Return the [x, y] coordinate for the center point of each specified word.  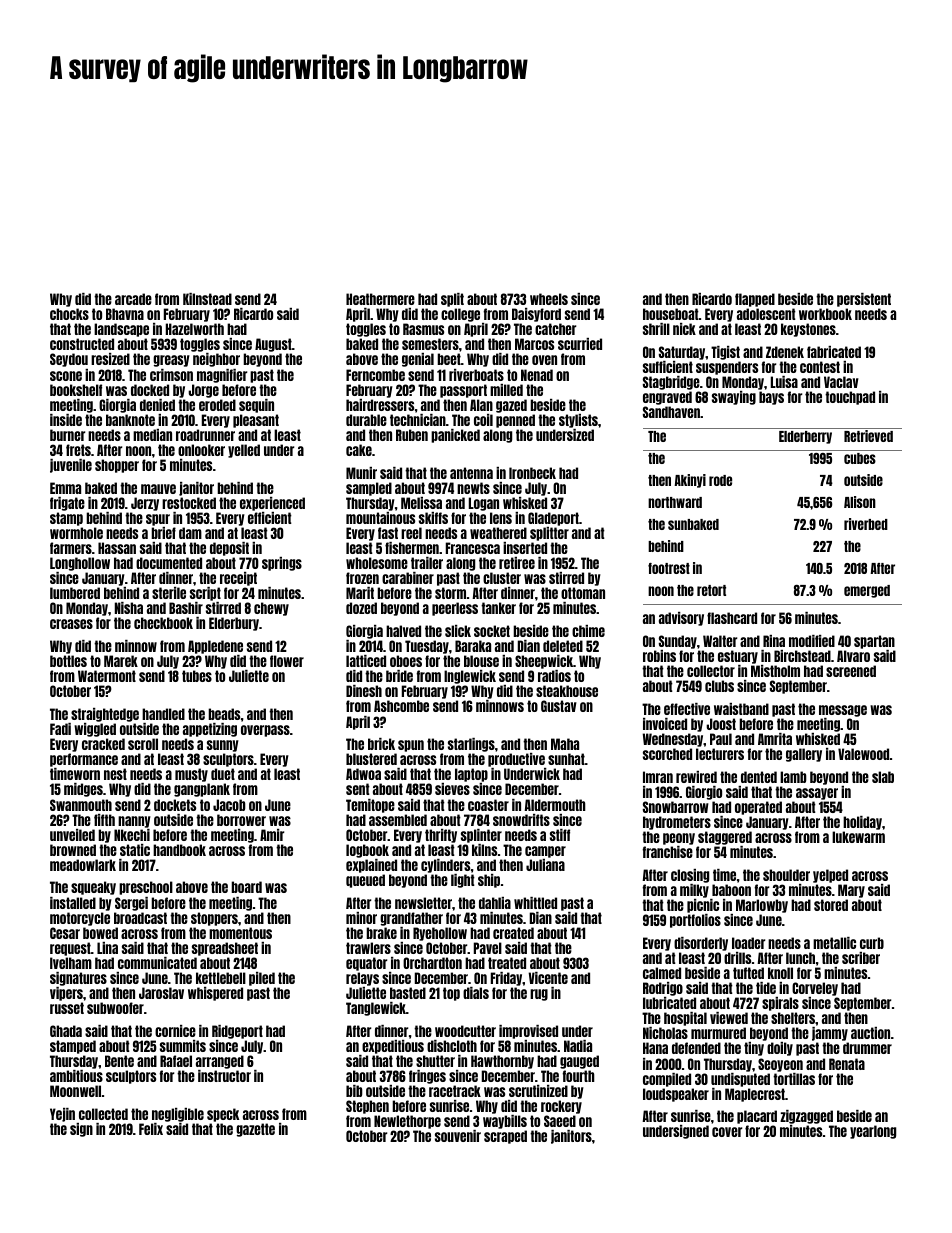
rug [539, 995]
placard [757, 1117]
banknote [130, 420]
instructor [224, 1076]
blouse [481, 661]
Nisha [129, 608]
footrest [669, 568]
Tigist [725, 353]
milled [506, 390]
